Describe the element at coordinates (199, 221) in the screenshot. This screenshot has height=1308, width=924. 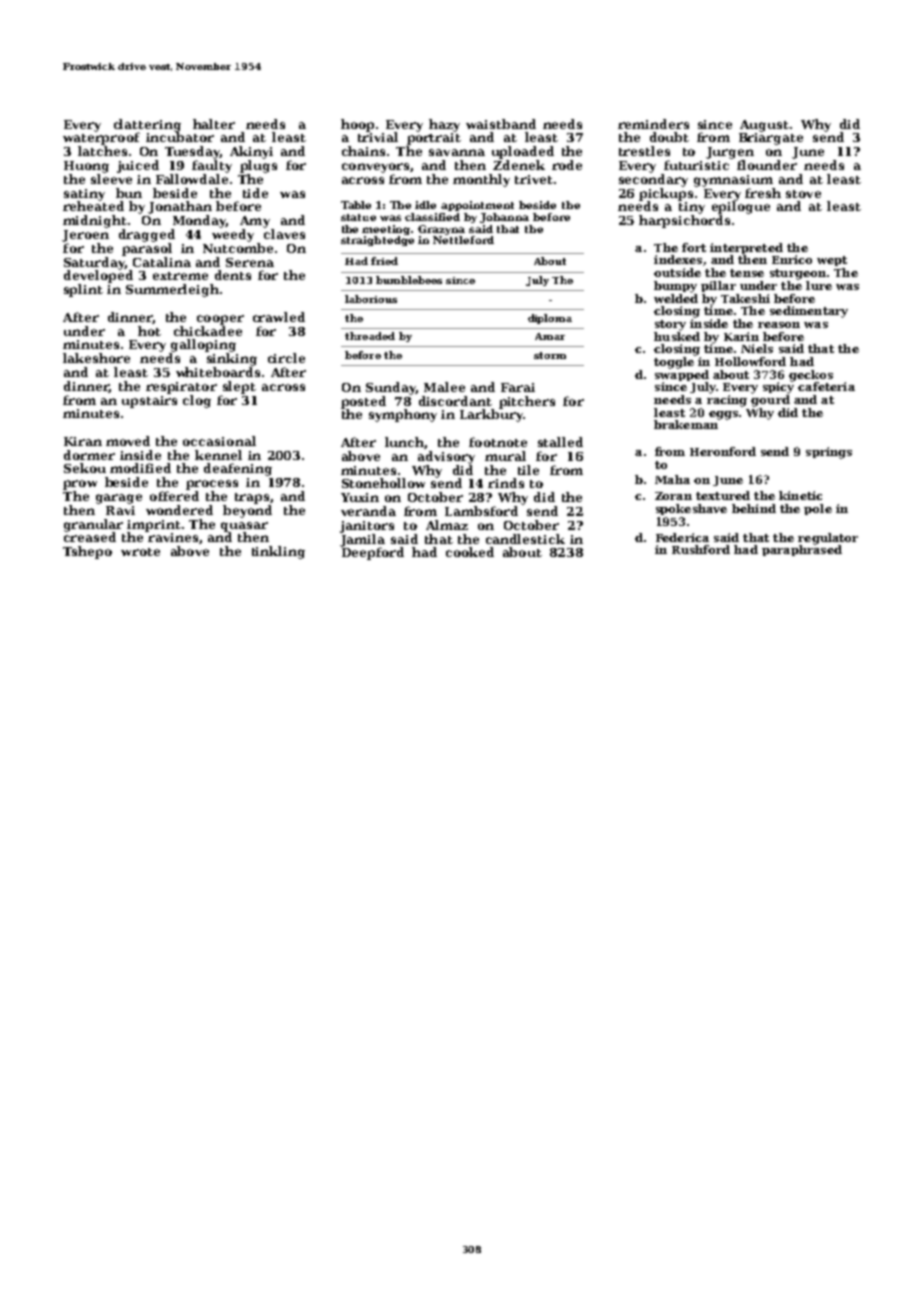
I see `Monday` at that location.
